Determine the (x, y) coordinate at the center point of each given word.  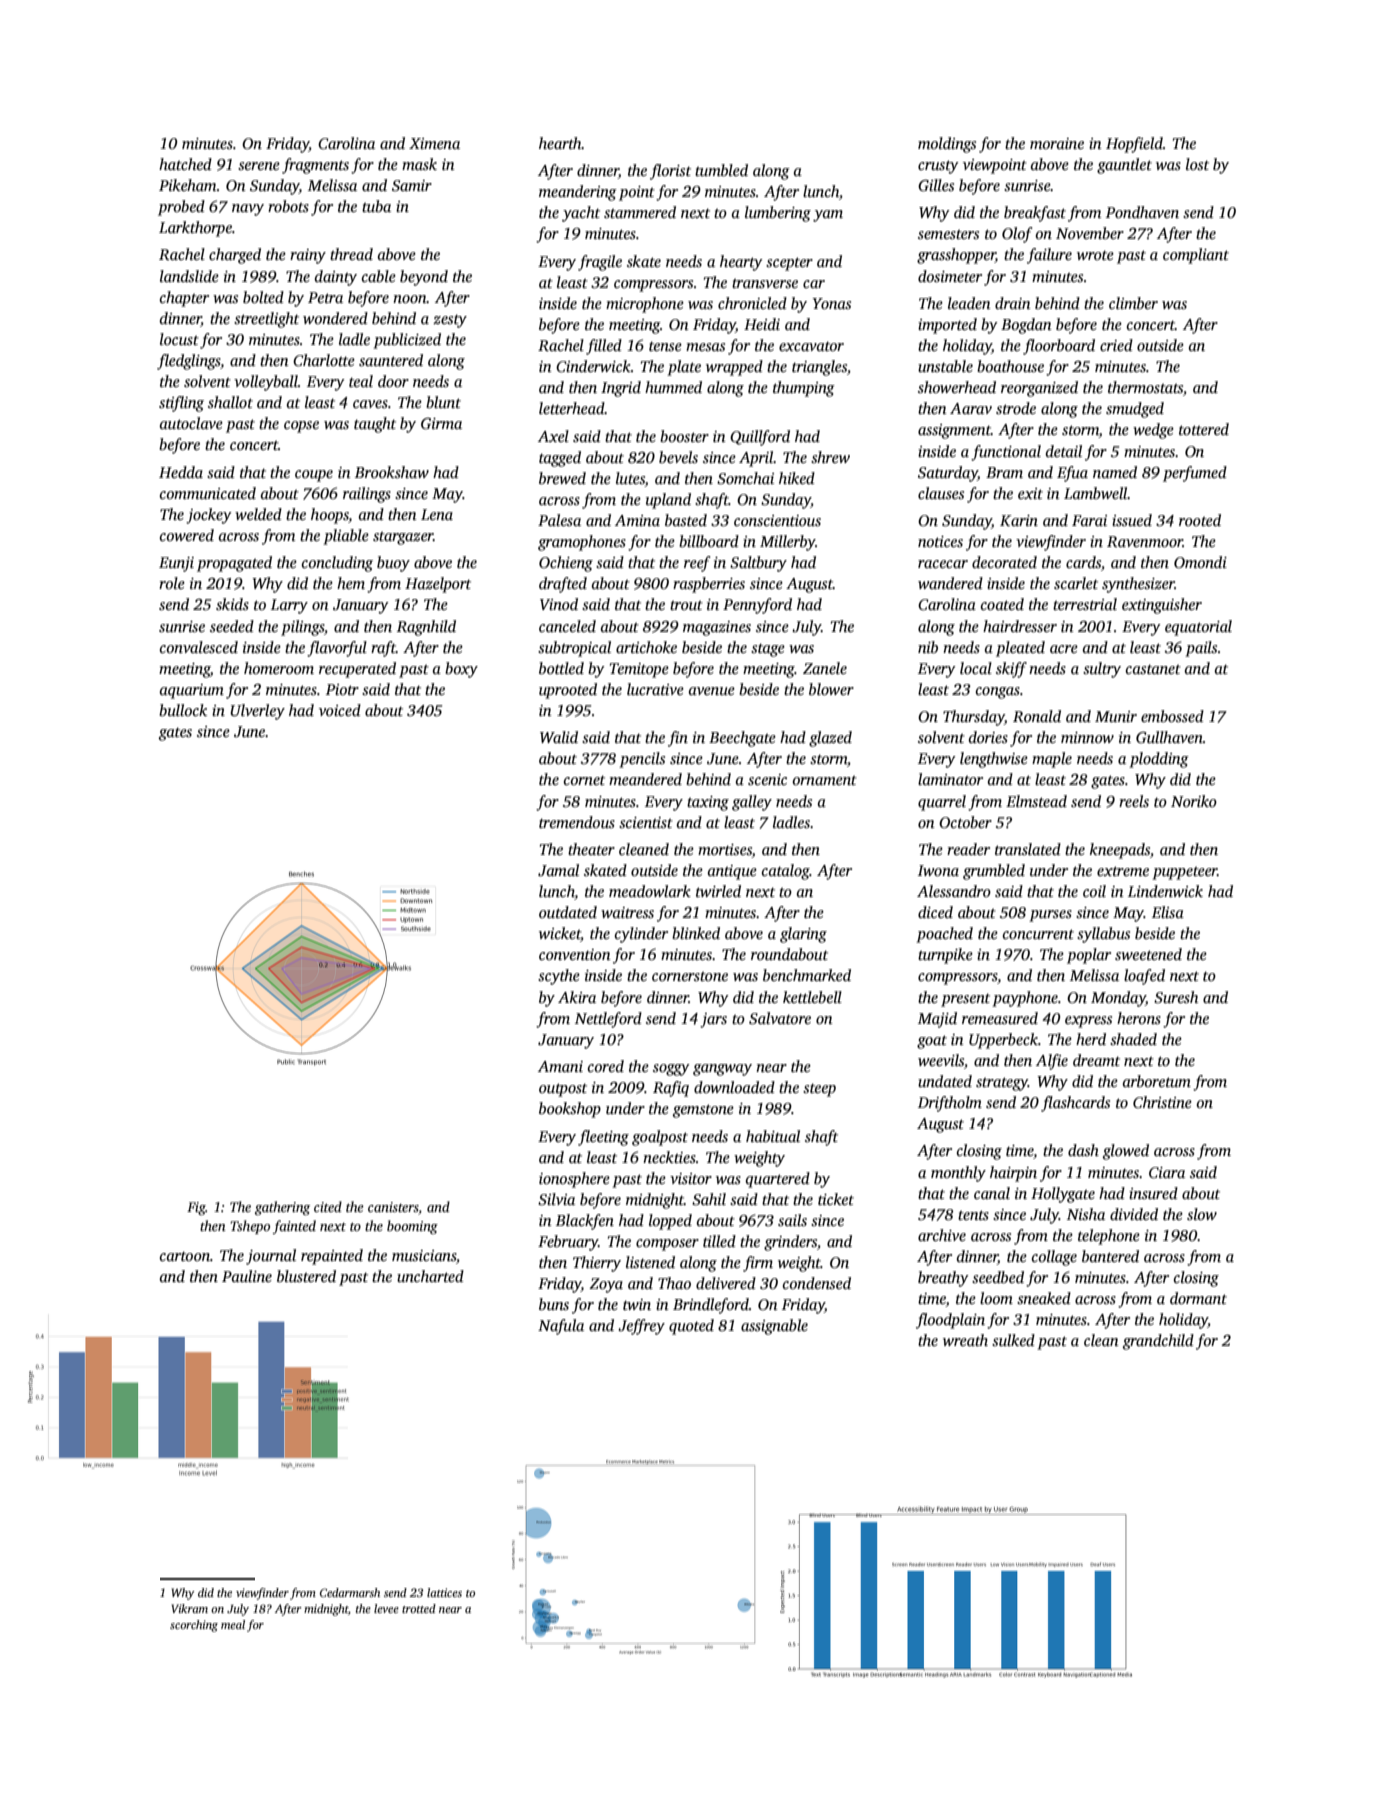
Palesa (559, 520)
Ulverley (257, 712)
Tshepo (250, 1227)
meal (233, 1624)
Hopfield (1134, 145)
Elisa (1168, 912)
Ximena (434, 143)
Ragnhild (426, 628)
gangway (722, 1070)
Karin (1019, 520)
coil (1094, 891)
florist (670, 172)
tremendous (577, 822)
